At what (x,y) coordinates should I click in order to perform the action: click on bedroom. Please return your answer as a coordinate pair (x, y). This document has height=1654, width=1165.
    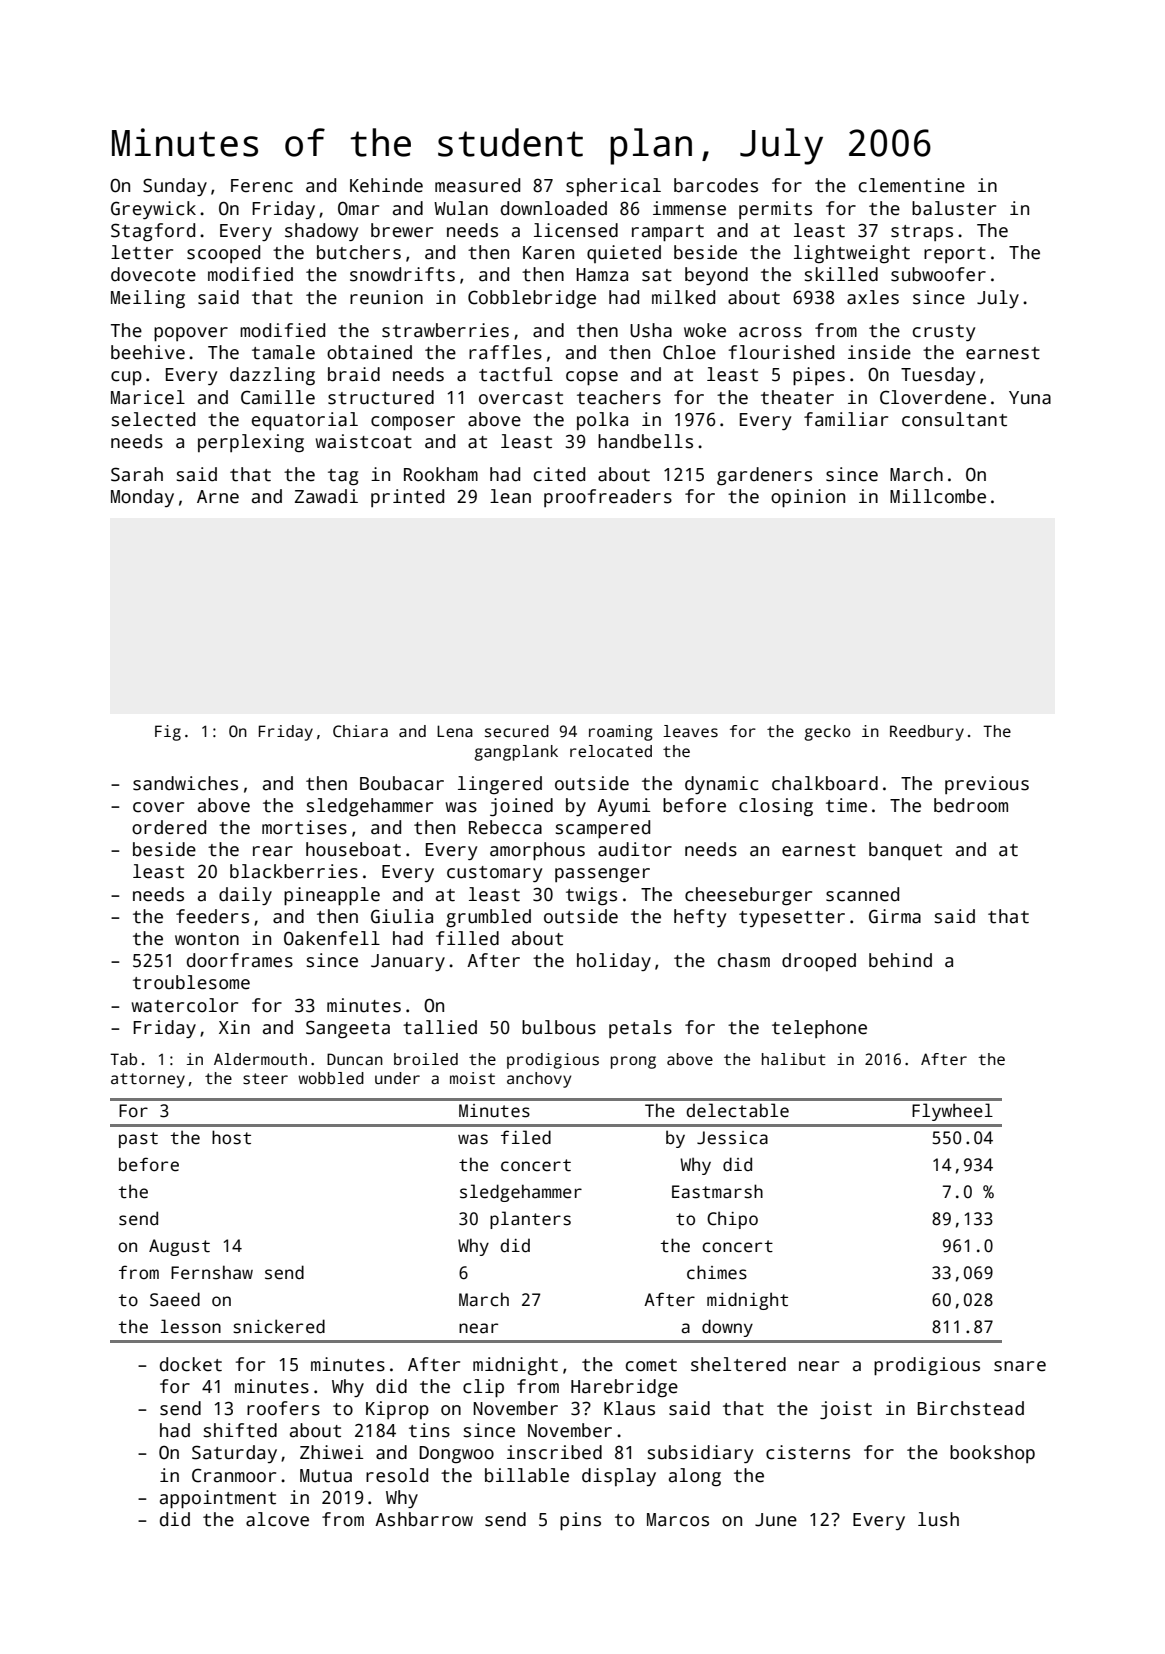
    Looking at the image, I should click on (971, 805).
